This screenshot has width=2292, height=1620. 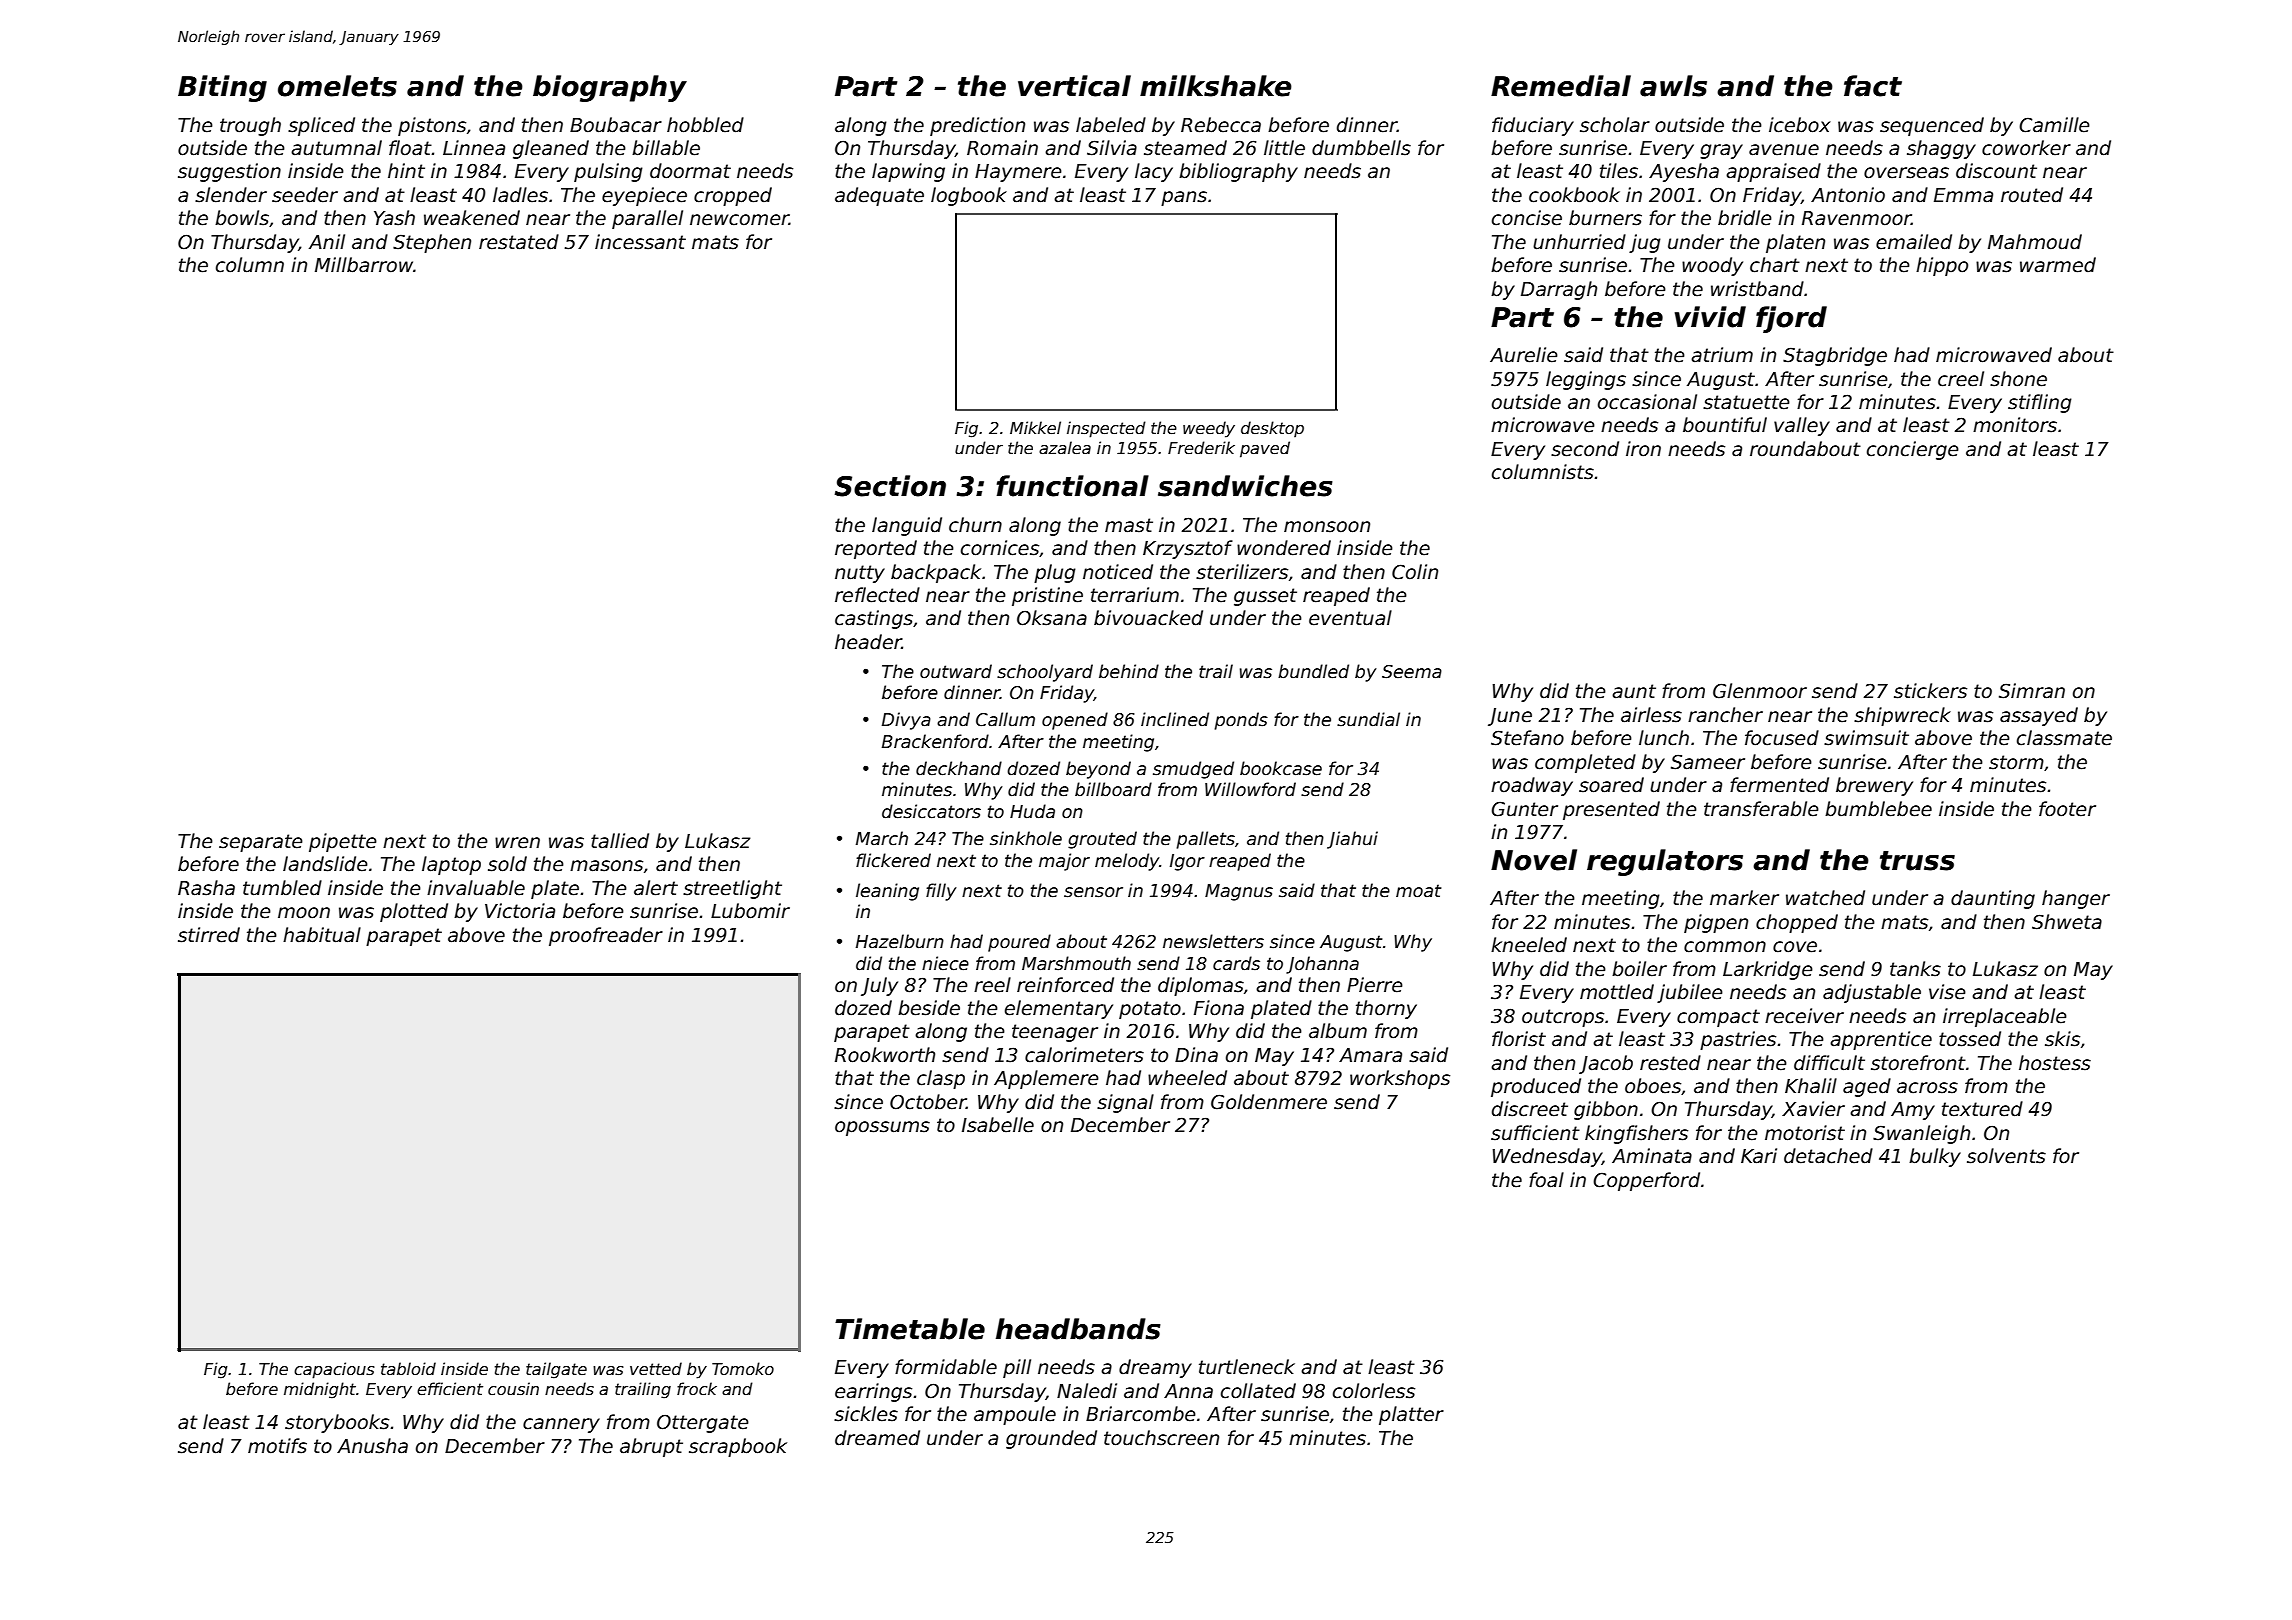 I want to click on Biting, so click(x=222, y=88).
